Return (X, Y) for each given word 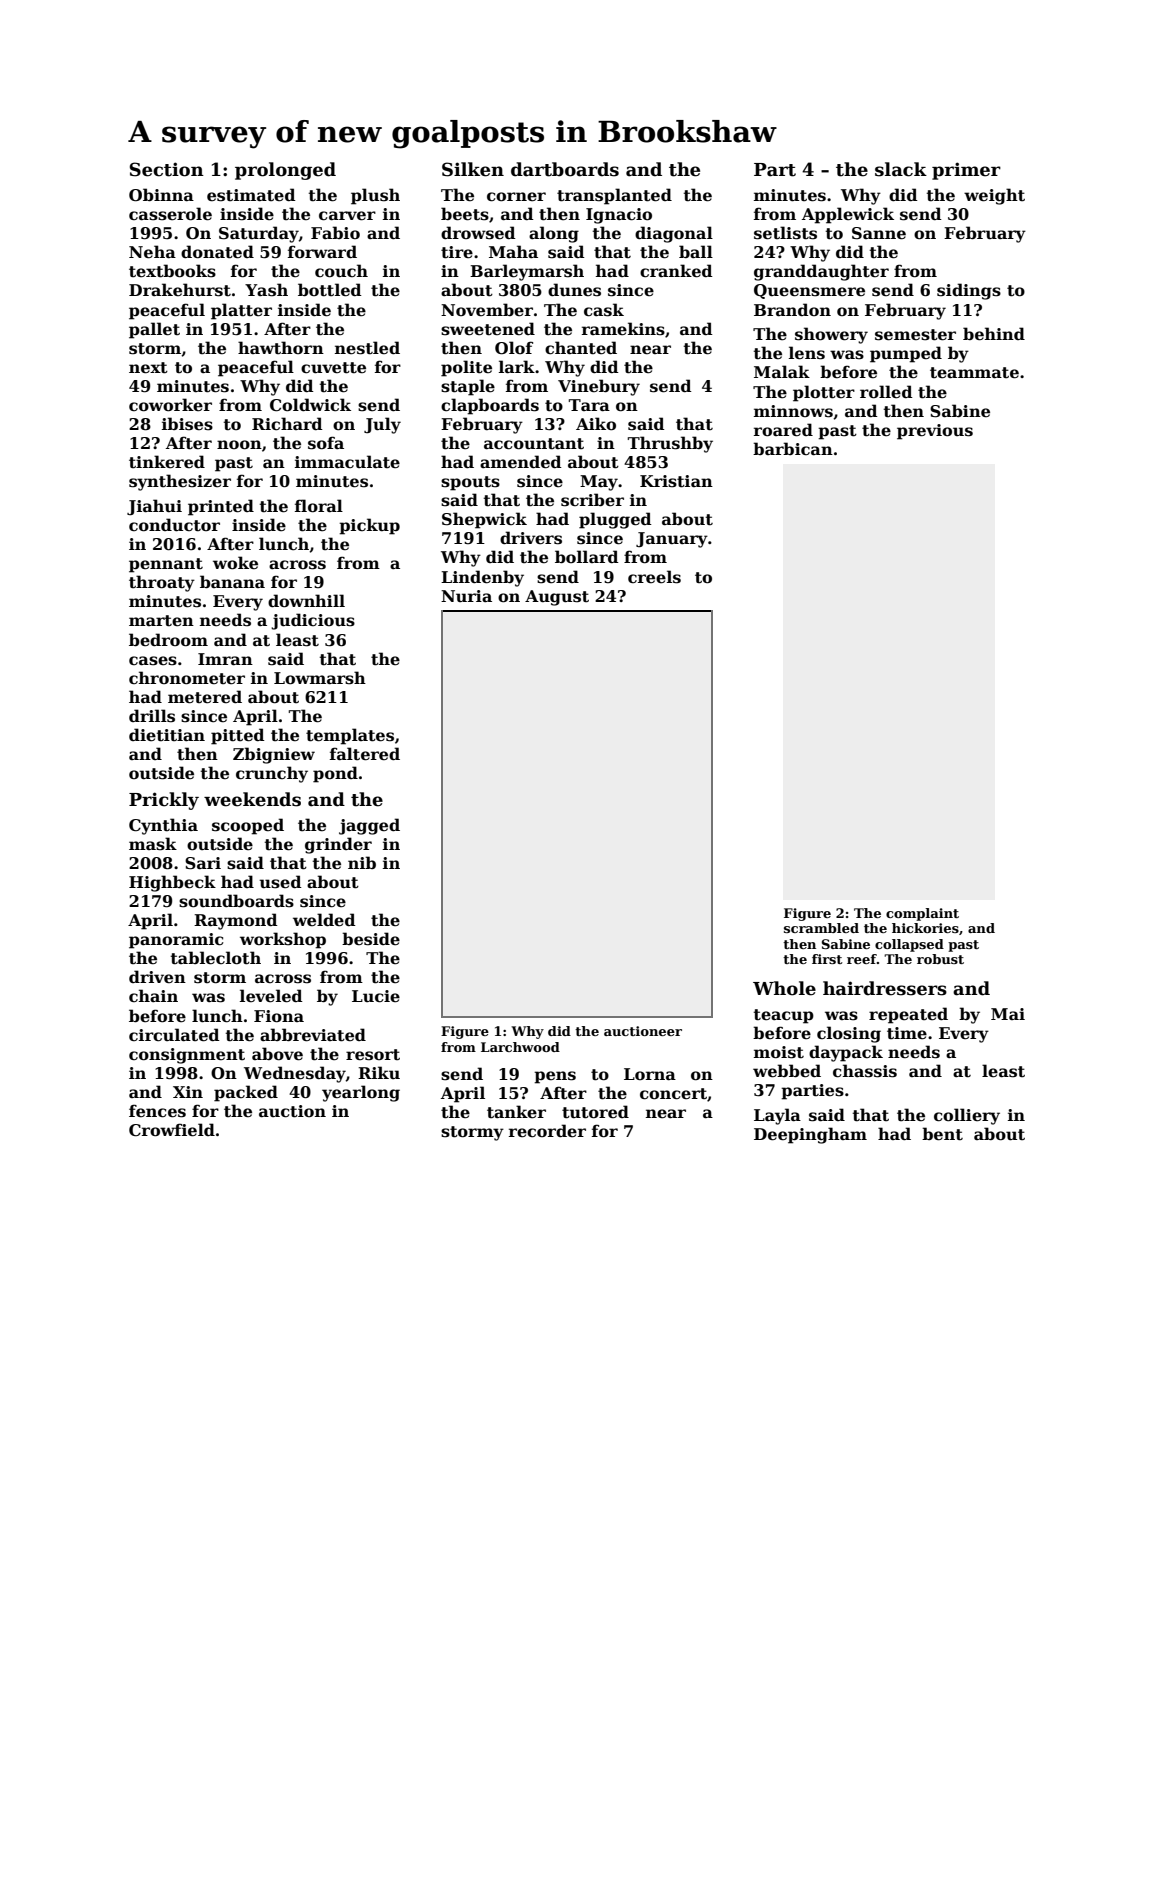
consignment (187, 1056)
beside (371, 939)
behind (994, 334)
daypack (846, 1053)
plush (375, 196)
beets (465, 214)
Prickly (164, 801)
